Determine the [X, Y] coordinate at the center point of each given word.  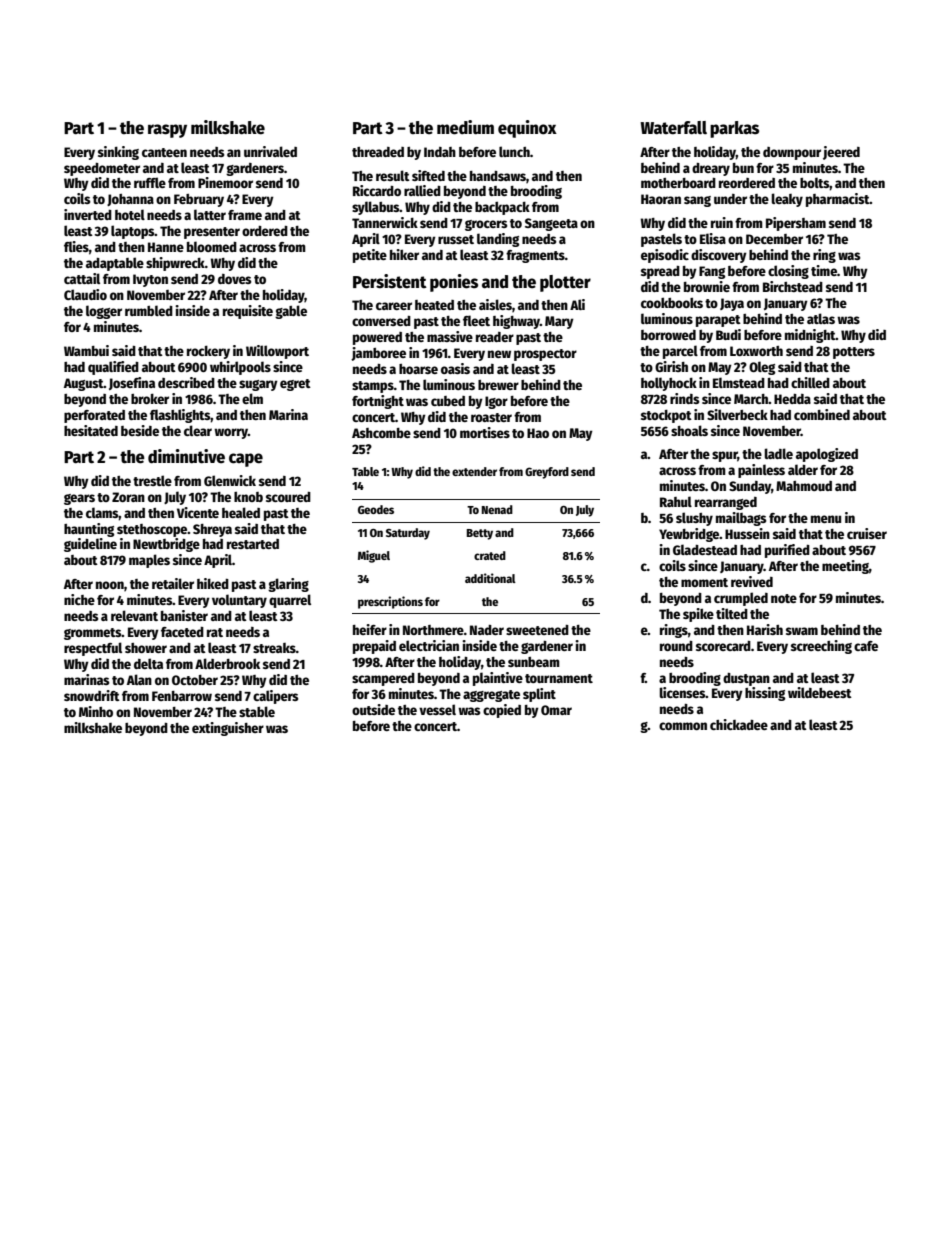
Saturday [408, 534]
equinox [527, 129]
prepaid [374, 647]
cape [246, 460]
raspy [167, 131]
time [824, 270]
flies [76, 246]
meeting [845, 567]
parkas [734, 129]
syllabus [376, 208]
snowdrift [92, 695]
